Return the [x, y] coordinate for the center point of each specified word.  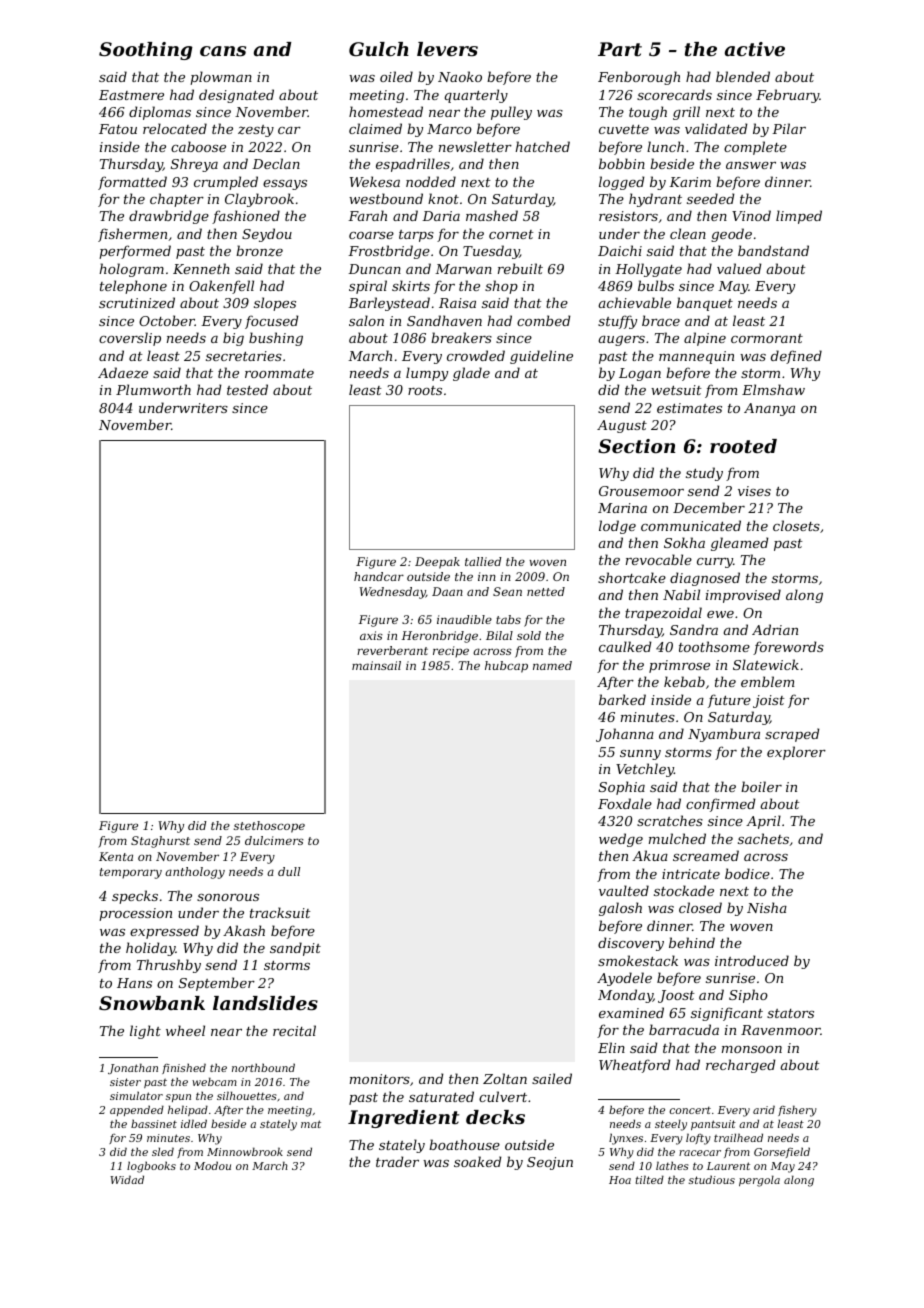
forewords [788, 648]
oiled [396, 76]
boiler [761, 786]
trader [397, 1161]
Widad [127, 1179]
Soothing [146, 51]
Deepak [437, 563]
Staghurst [160, 842]
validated [716, 128]
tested [247, 389]
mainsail [376, 665]
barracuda [684, 1029]
